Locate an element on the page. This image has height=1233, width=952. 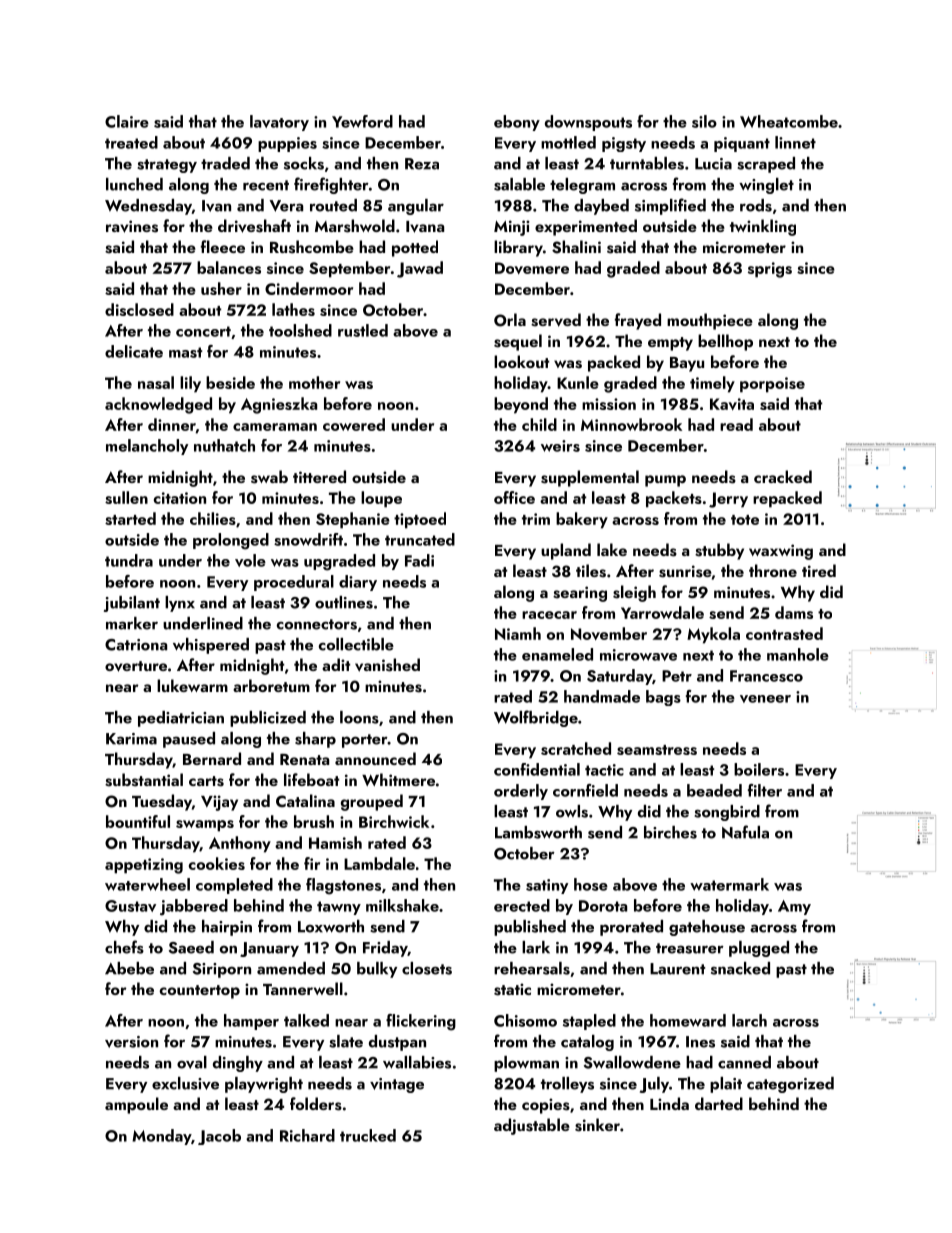
trim is located at coordinates (536, 519).
